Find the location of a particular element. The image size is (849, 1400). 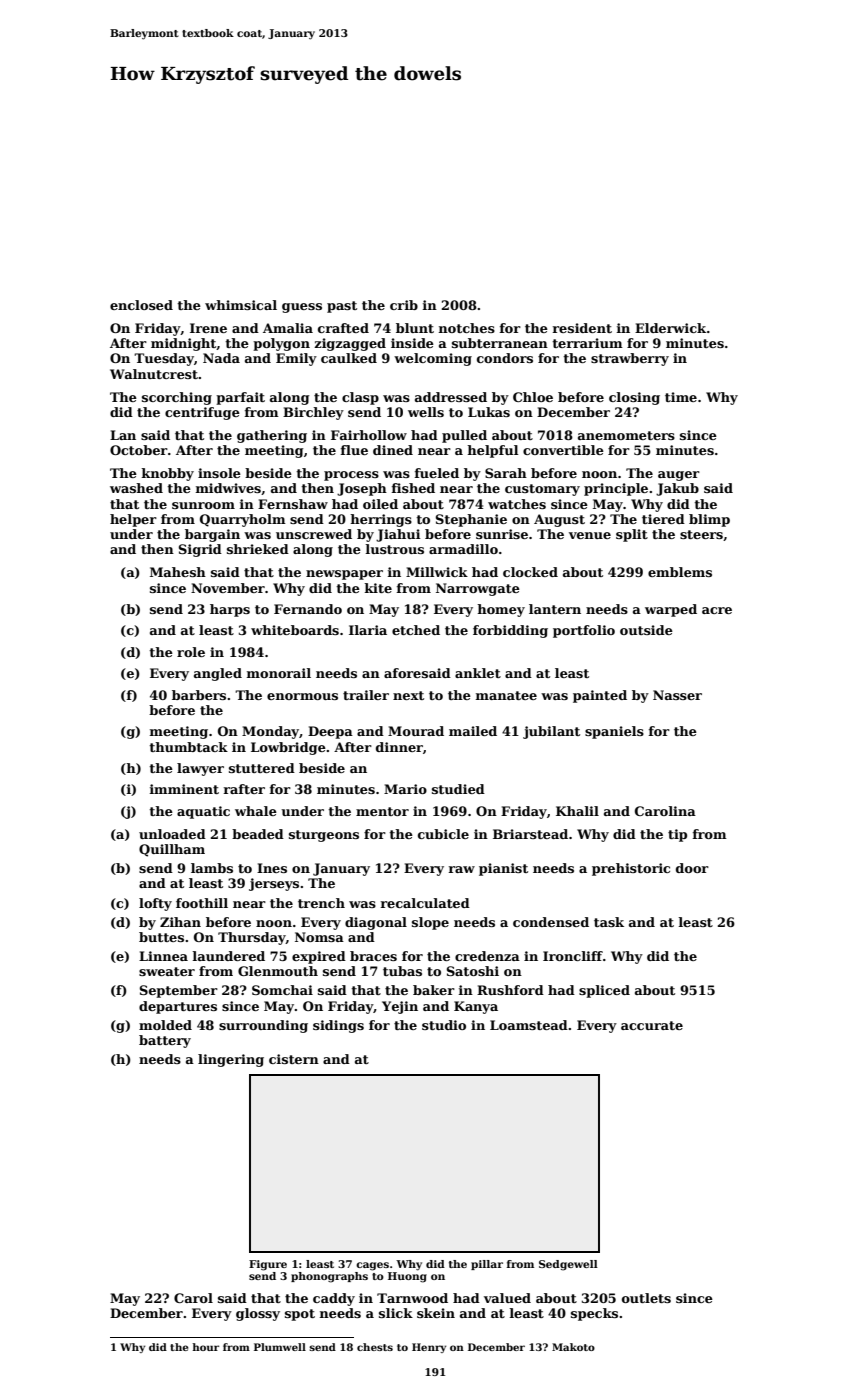

enclosed is located at coordinates (141, 305).
